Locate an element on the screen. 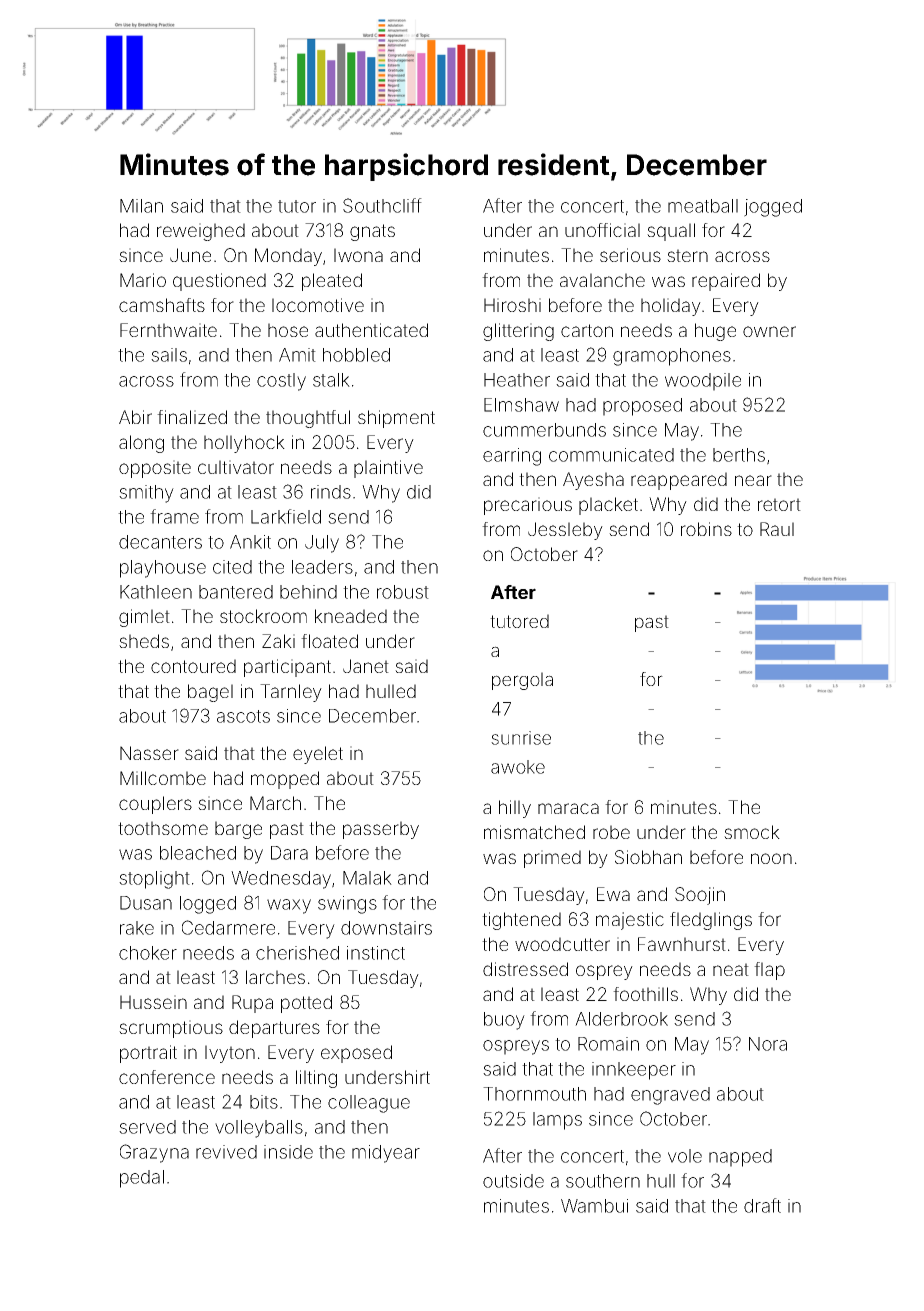  flap is located at coordinates (769, 971).
